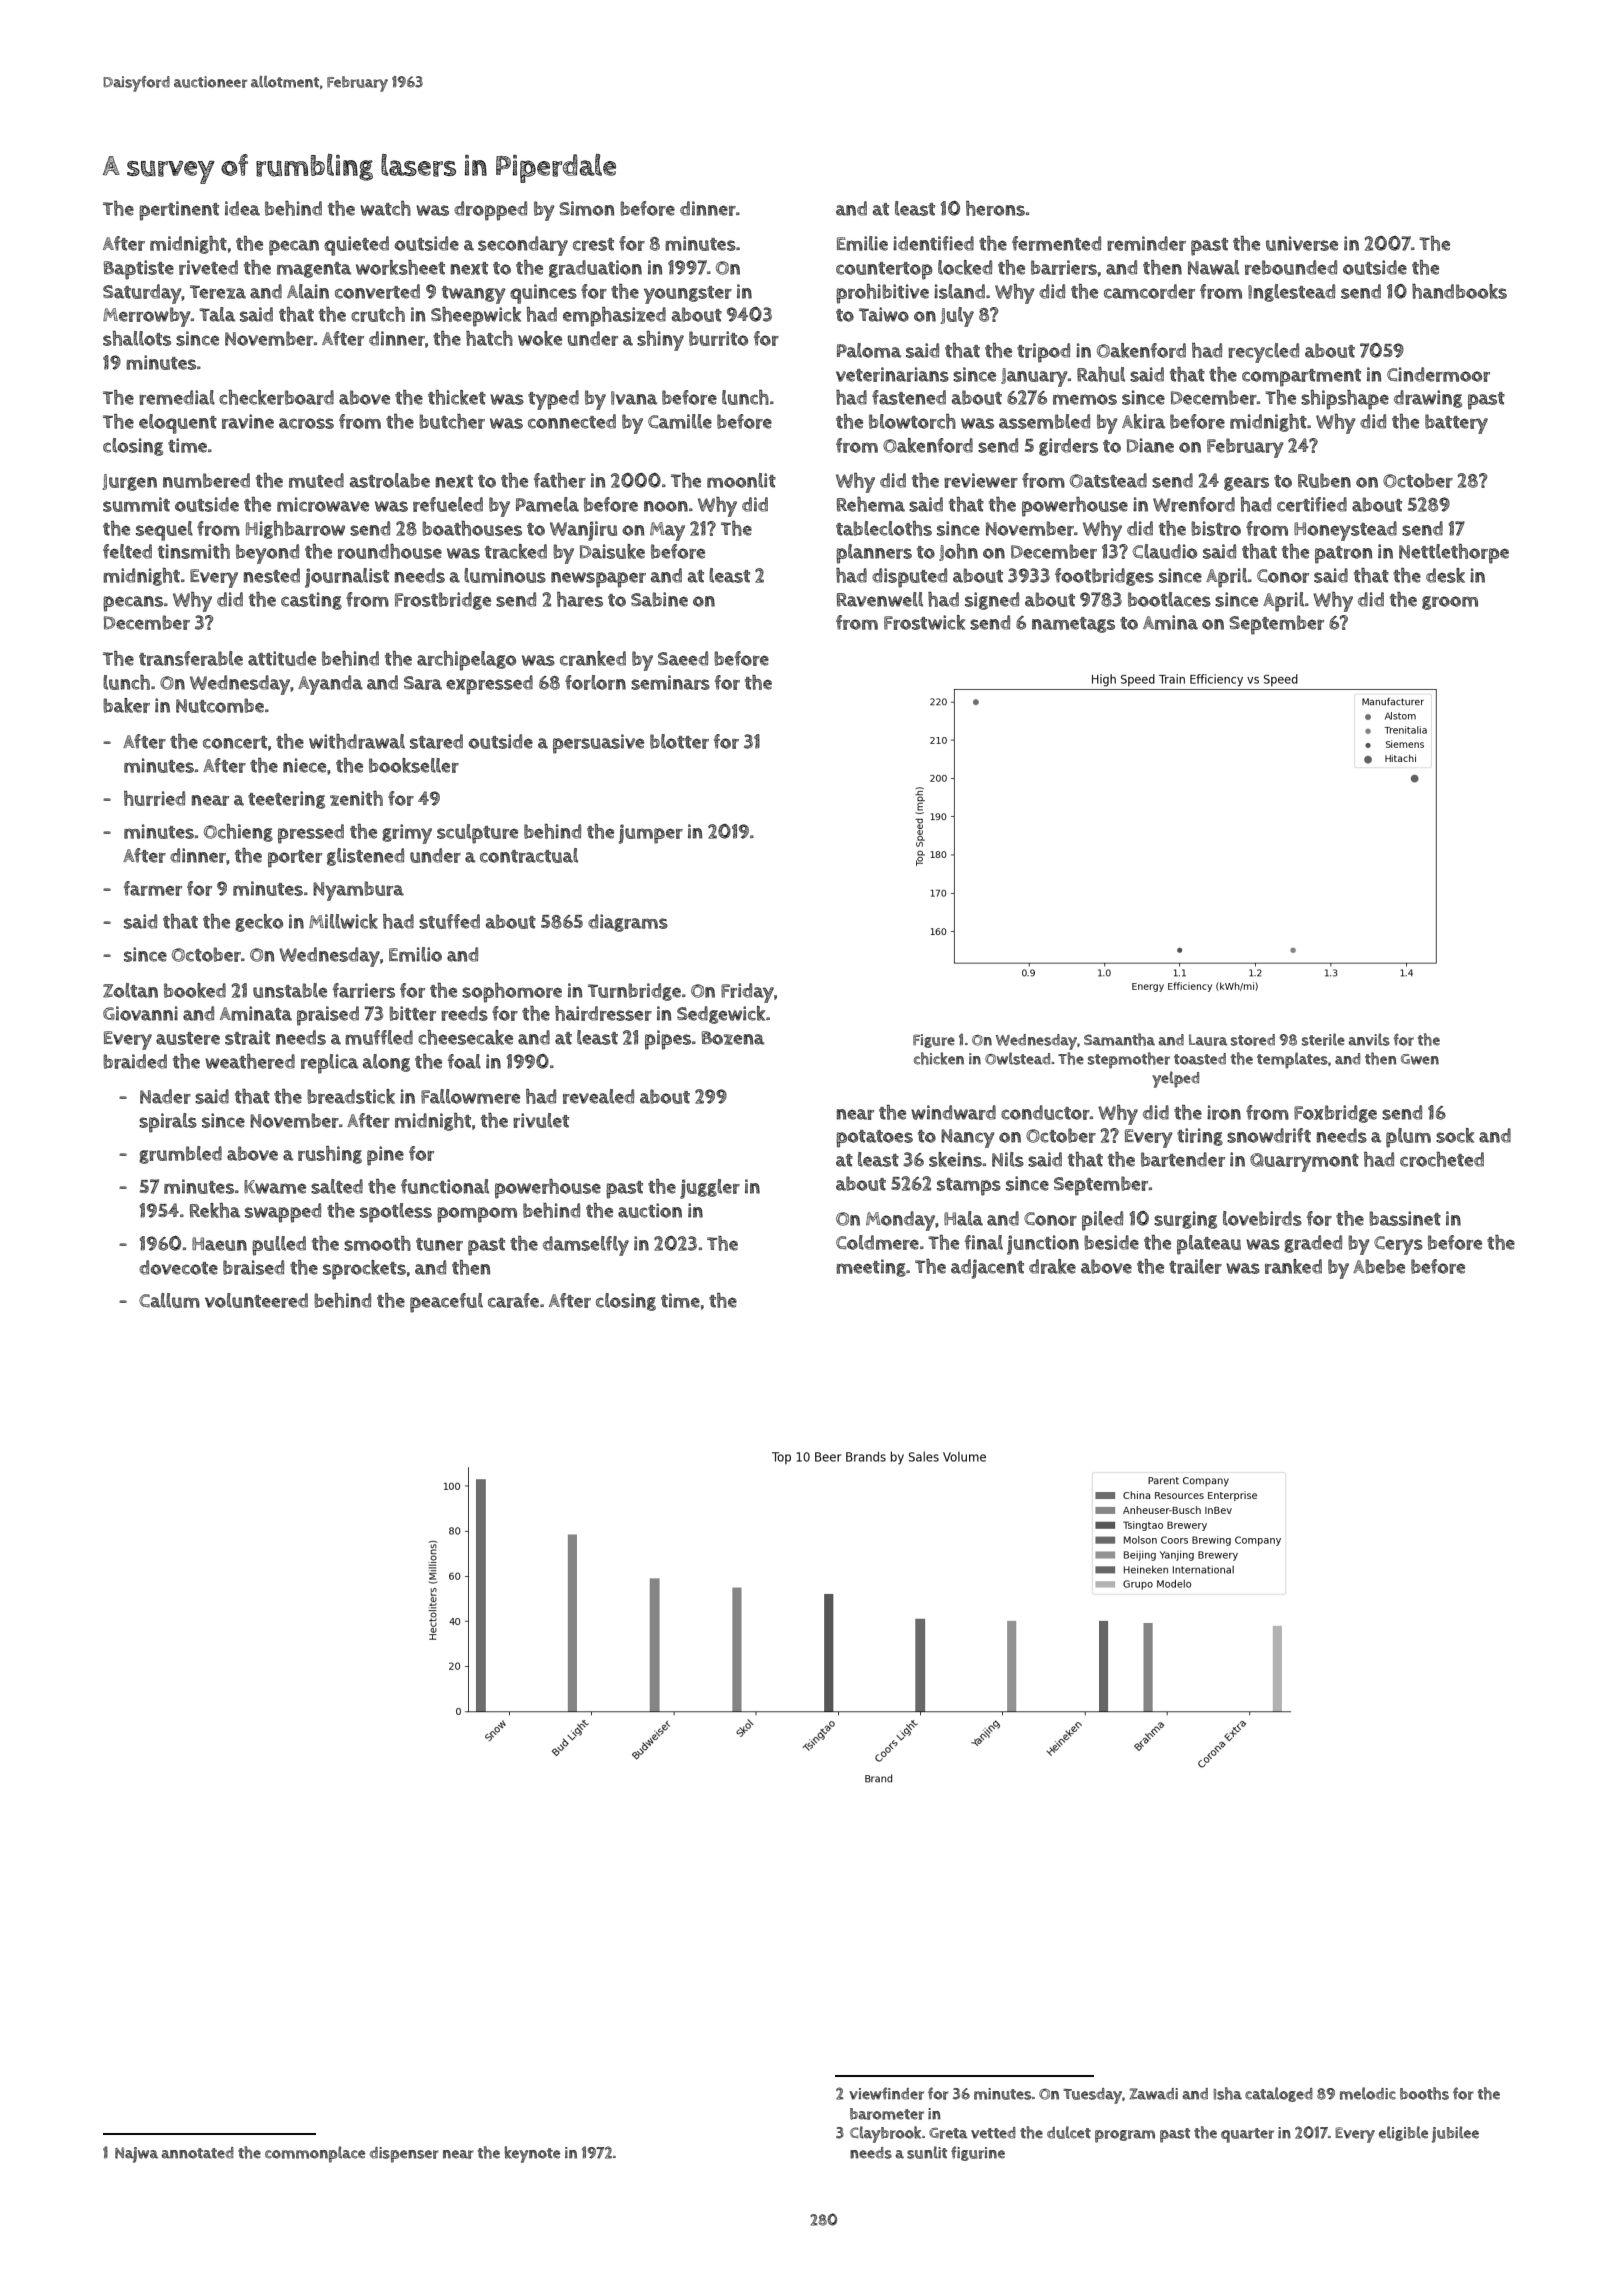 Image resolution: width=1620 pixels, height=2292 pixels. I want to click on herons, so click(995, 208).
